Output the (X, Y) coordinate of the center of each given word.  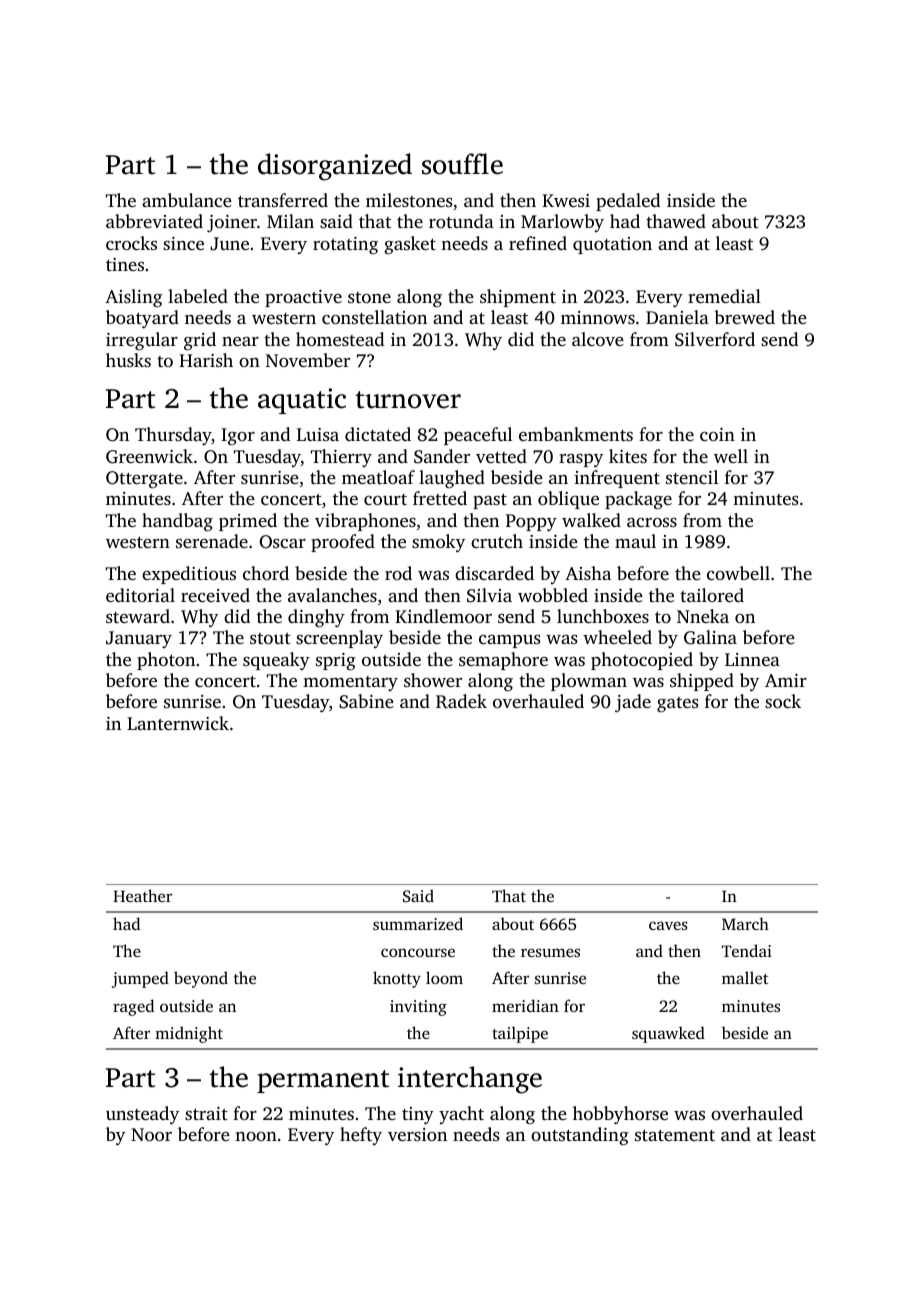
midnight (189, 1034)
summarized (418, 923)
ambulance (187, 200)
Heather (142, 895)
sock (783, 701)
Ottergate (144, 480)
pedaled (628, 202)
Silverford (715, 339)
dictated (378, 434)
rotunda (461, 221)
